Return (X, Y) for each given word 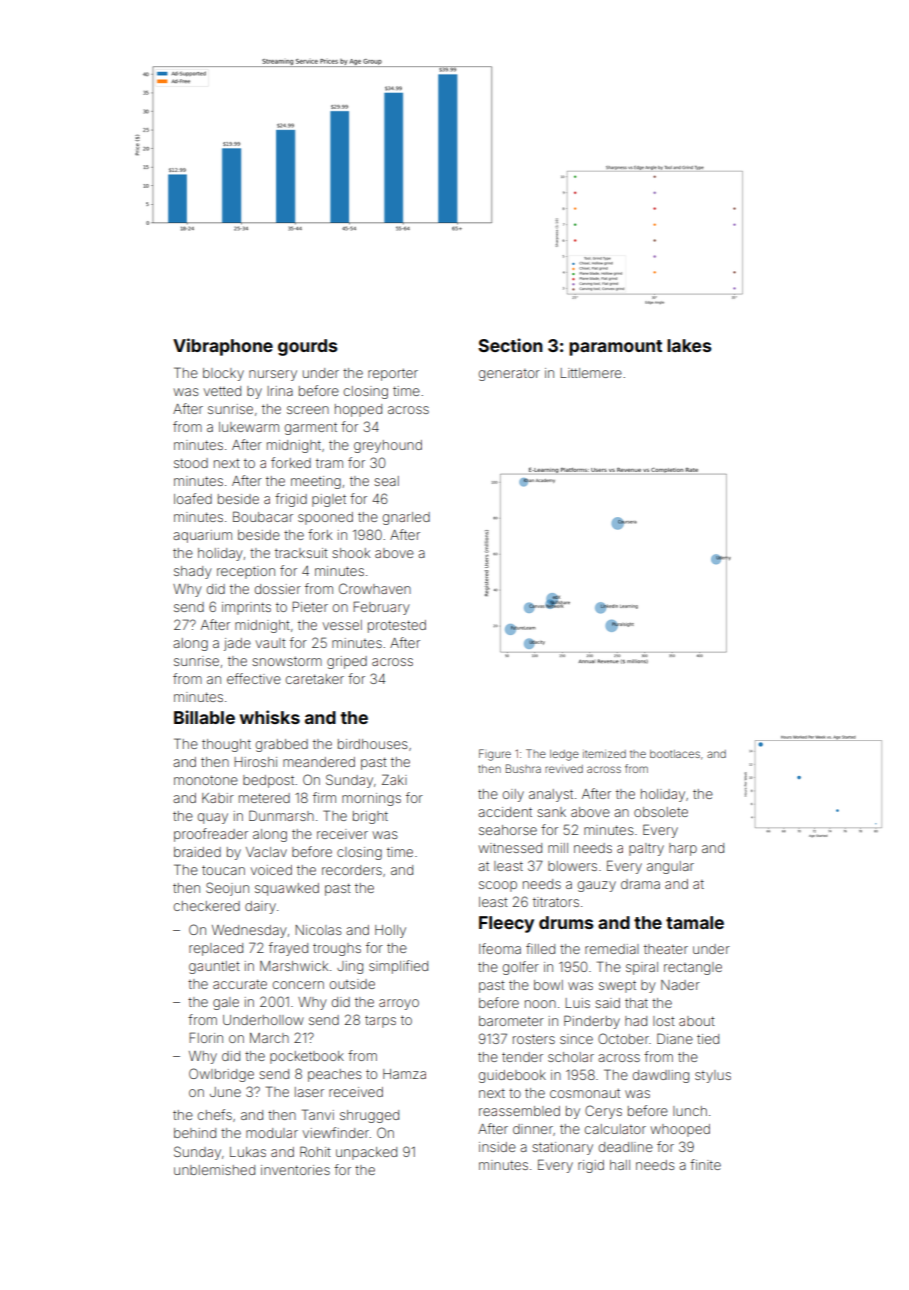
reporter (393, 375)
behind (195, 1133)
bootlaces (675, 754)
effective (254, 678)
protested (397, 626)
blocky (223, 374)
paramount (615, 348)
